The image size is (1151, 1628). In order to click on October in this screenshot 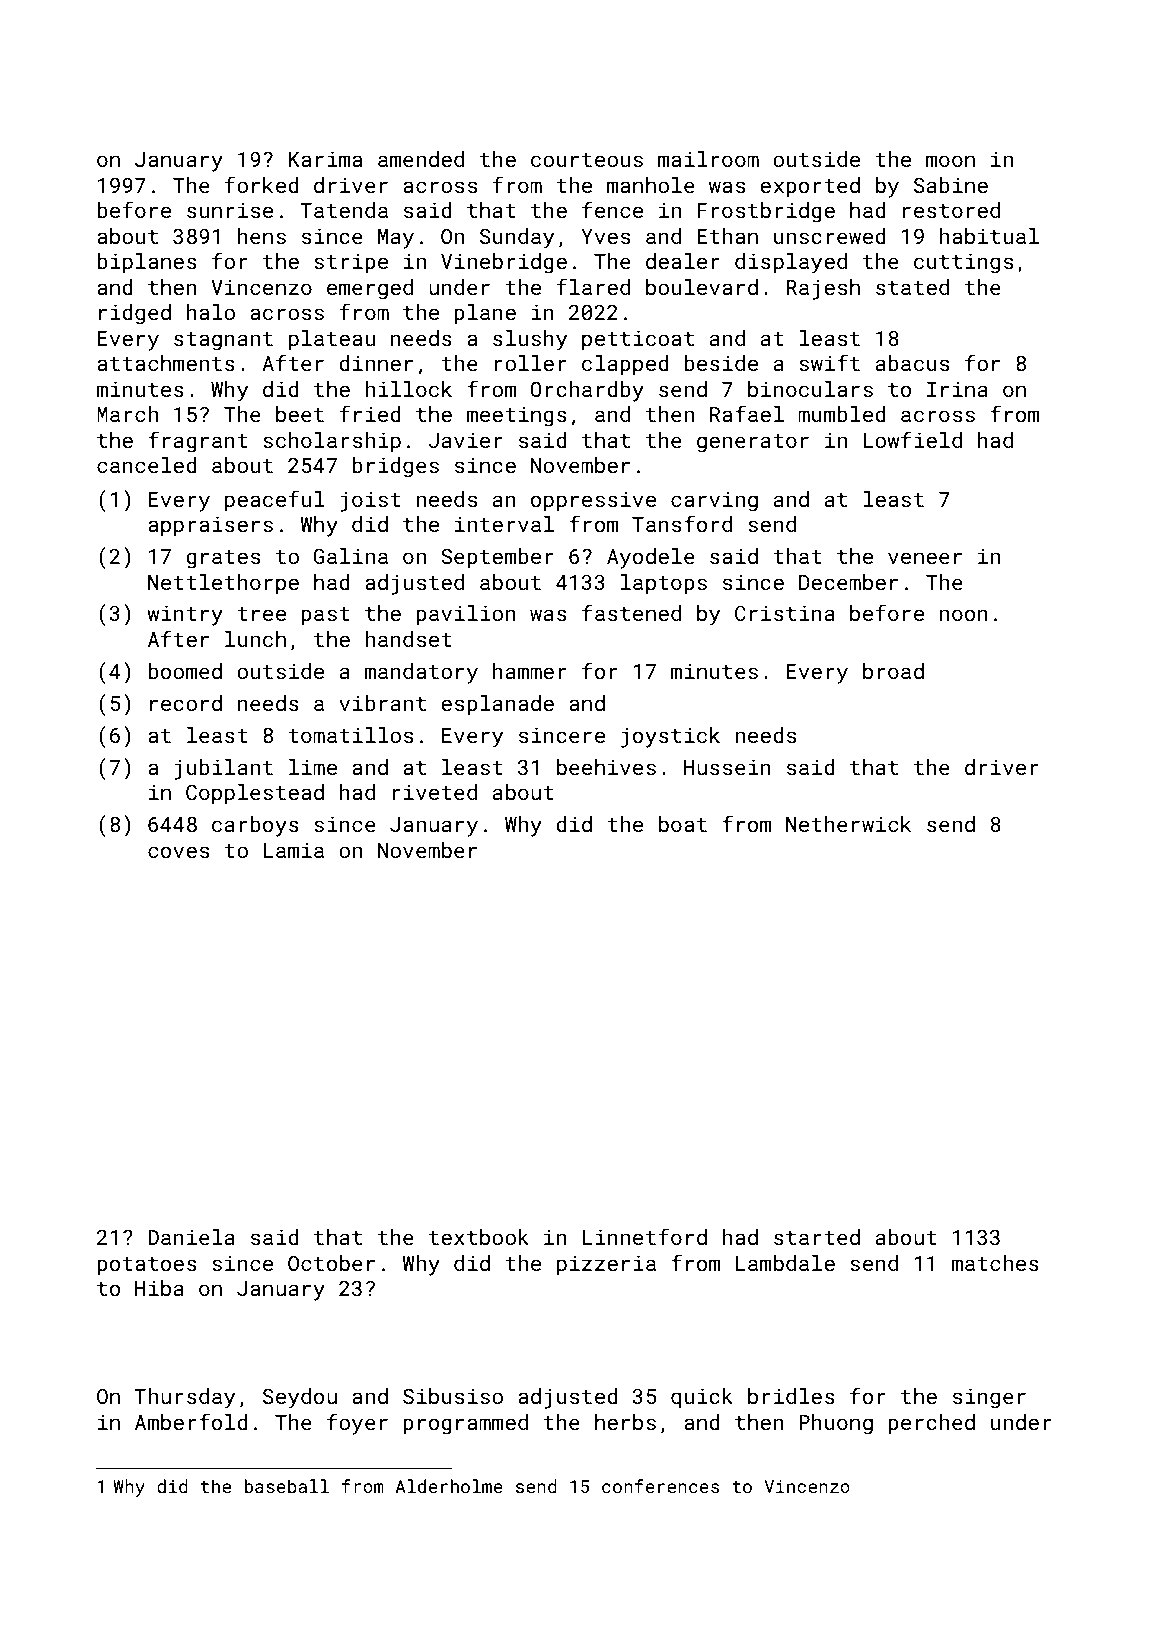, I will do `click(331, 1263)`.
